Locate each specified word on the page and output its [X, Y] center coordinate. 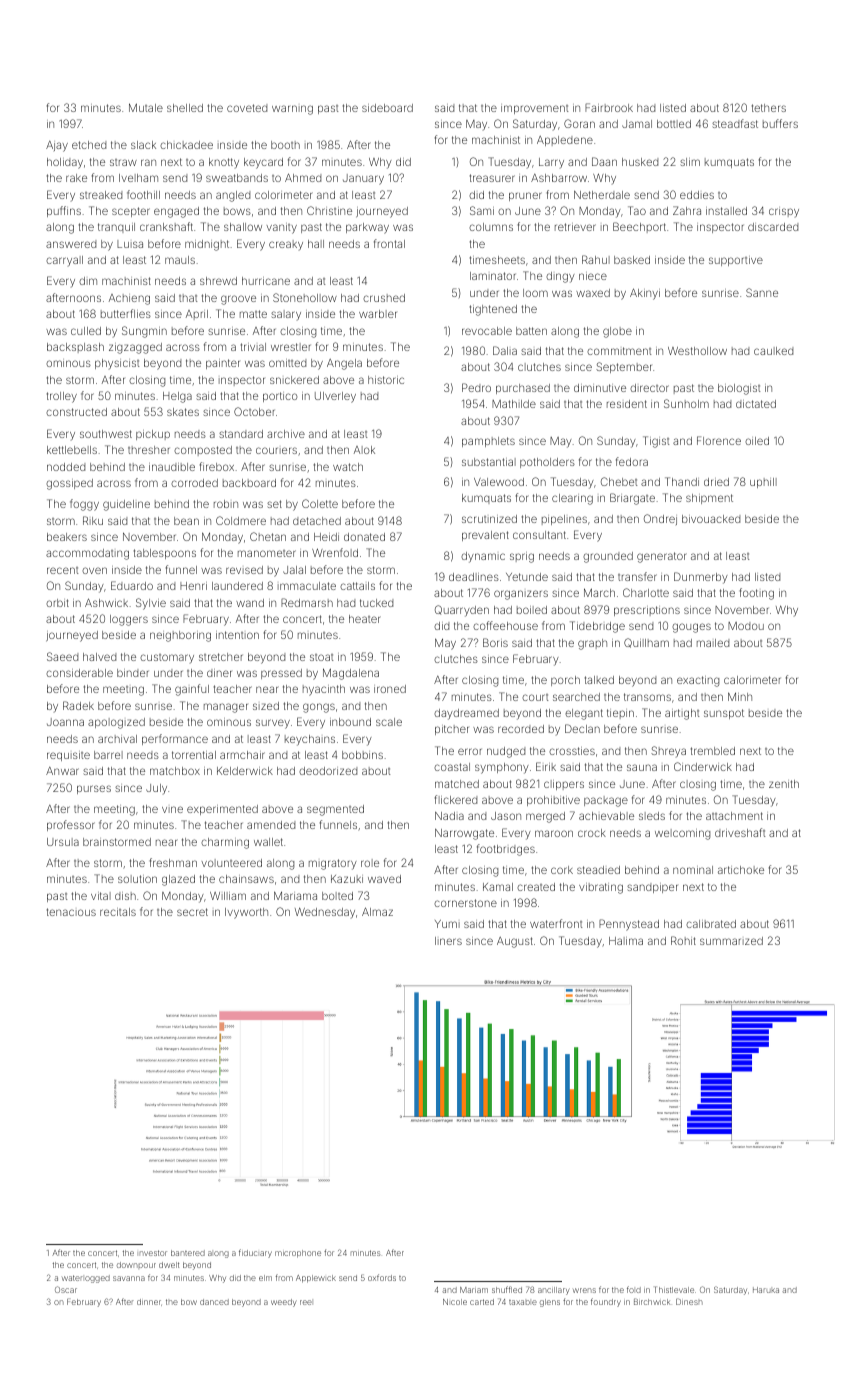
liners [448, 941]
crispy [784, 212]
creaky [286, 245]
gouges [691, 628]
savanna [129, 1278]
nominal [693, 870]
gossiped [69, 484]
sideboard [387, 108]
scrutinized [489, 519]
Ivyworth [246, 913]
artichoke [741, 870]
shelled [185, 108]
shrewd [218, 281]
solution [137, 879]
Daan [604, 161]
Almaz [377, 911]
